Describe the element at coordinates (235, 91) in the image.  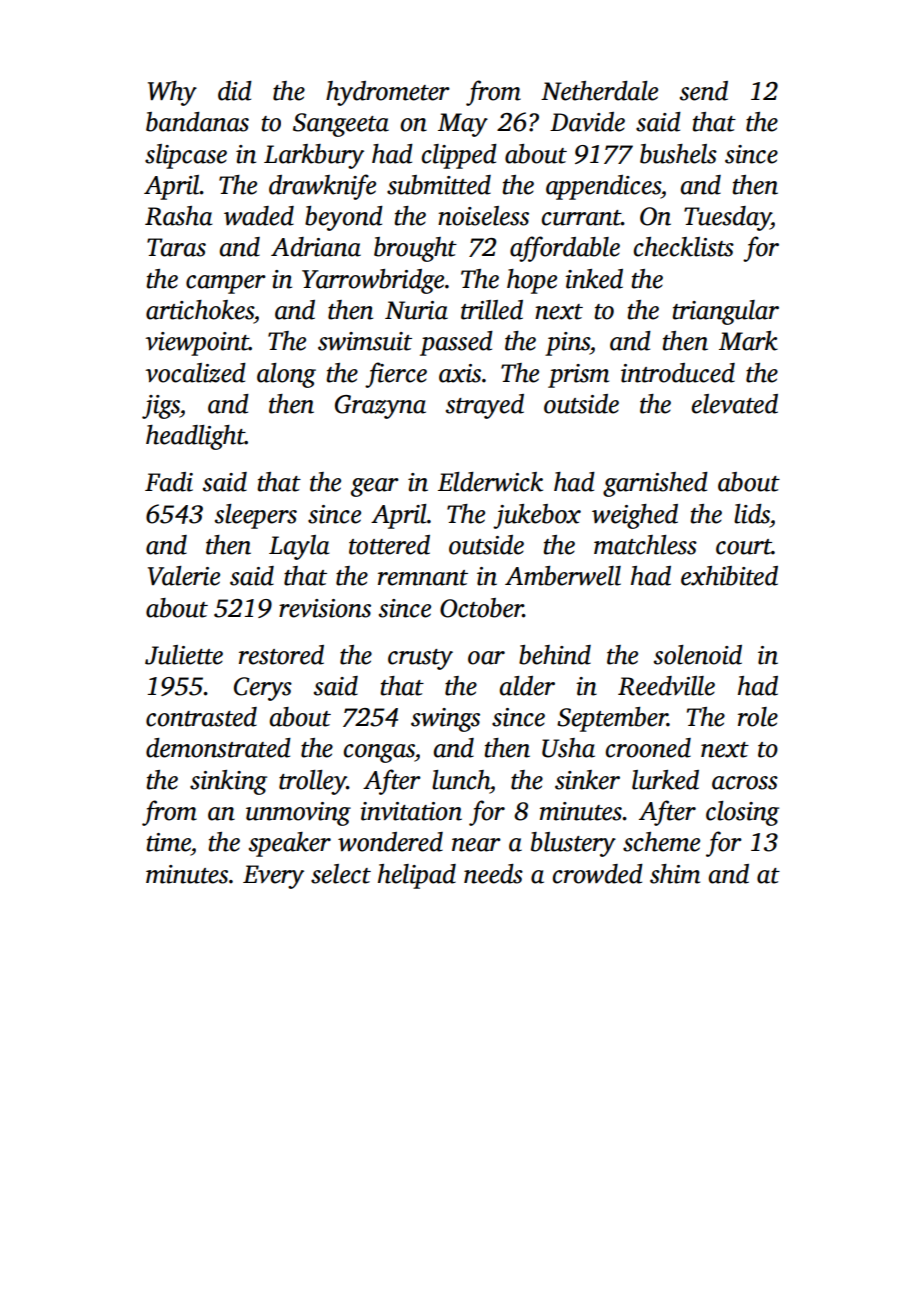
I see `did` at that location.
